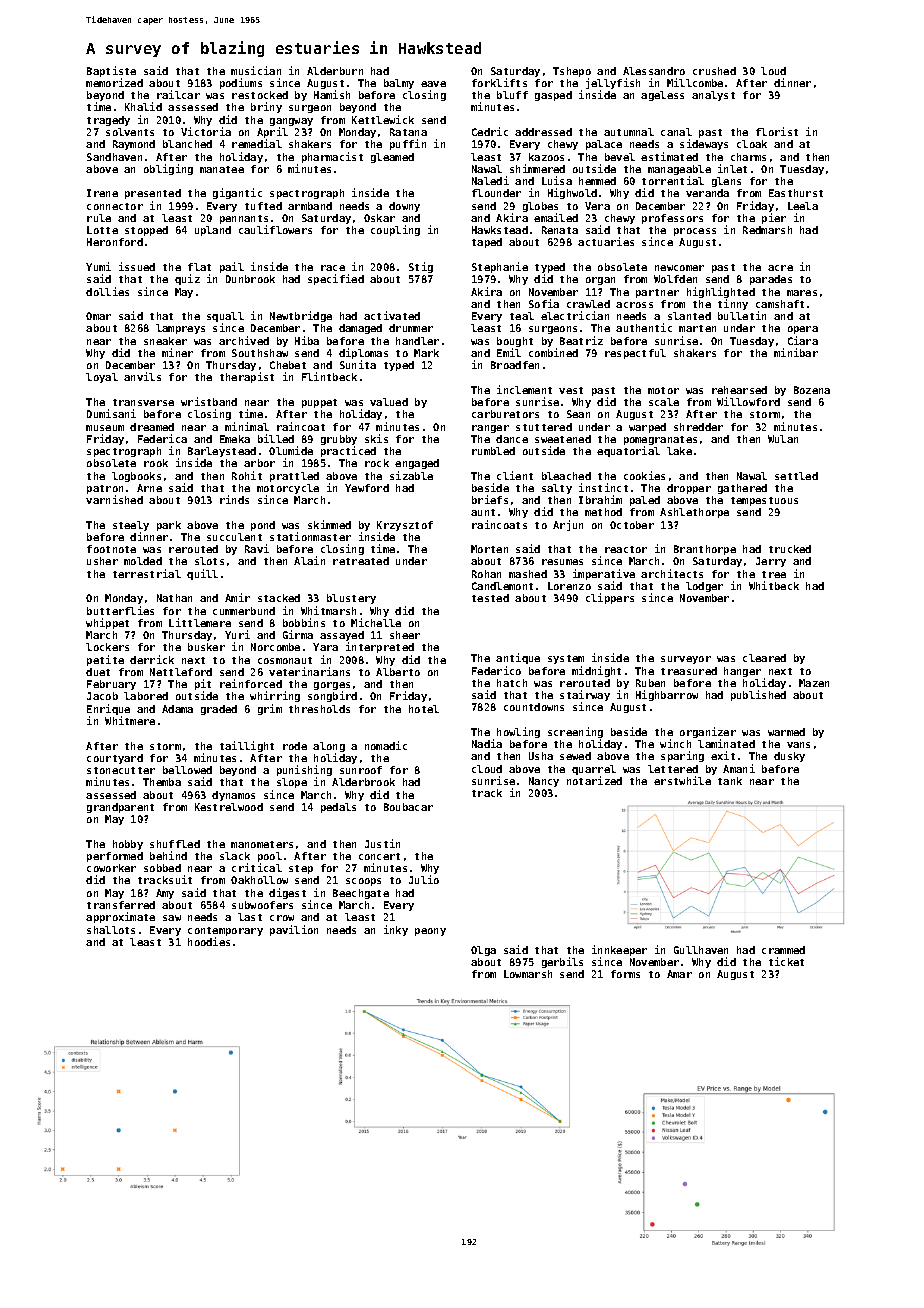 This screenshot has width=924, height=1308. What do you see at coordinates (114, 157) in the screenshot?
I see `Sandhaven` at bounding box center [114, 157].
